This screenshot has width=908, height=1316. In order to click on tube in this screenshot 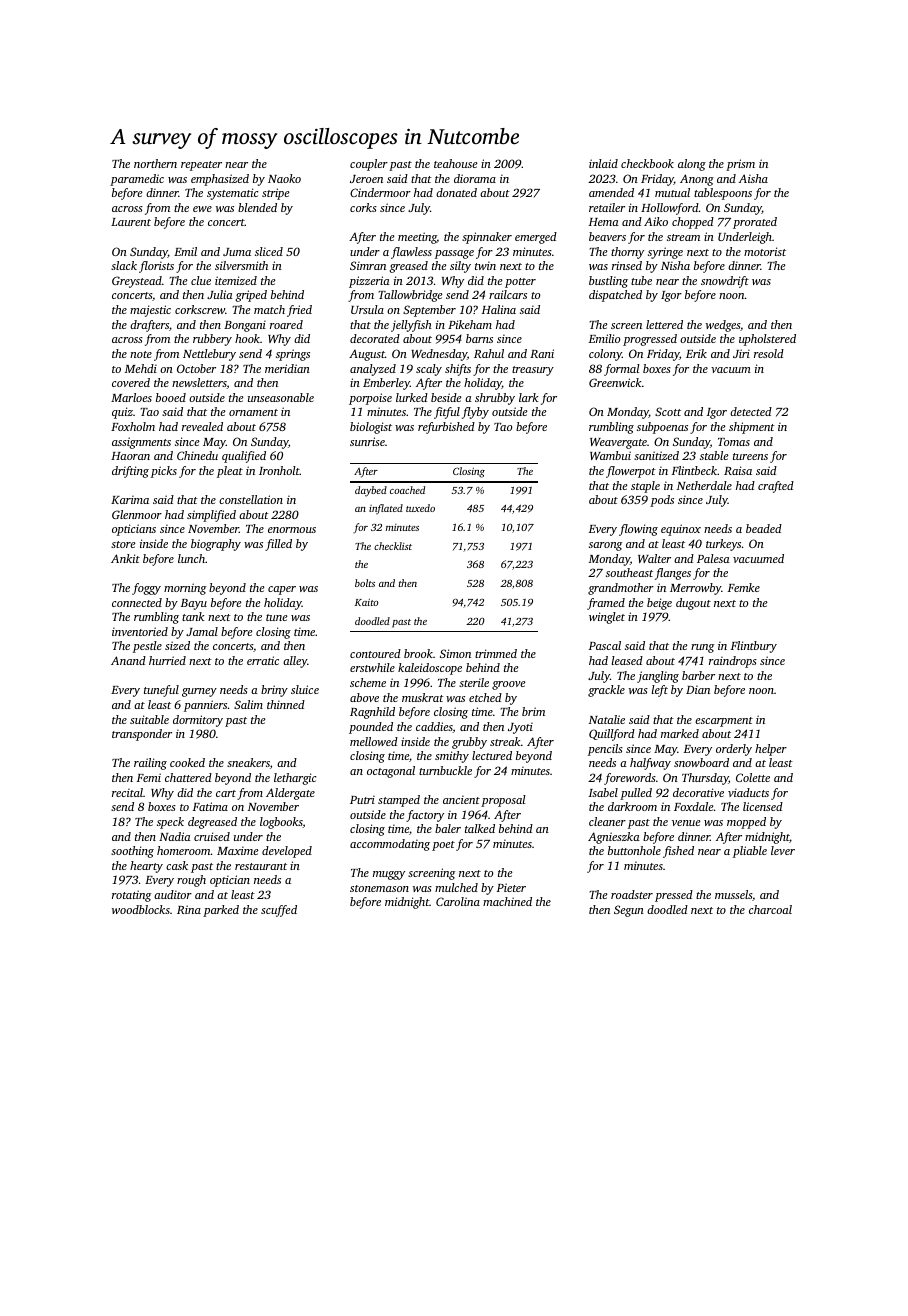, I will do `click(641, 280)`.
